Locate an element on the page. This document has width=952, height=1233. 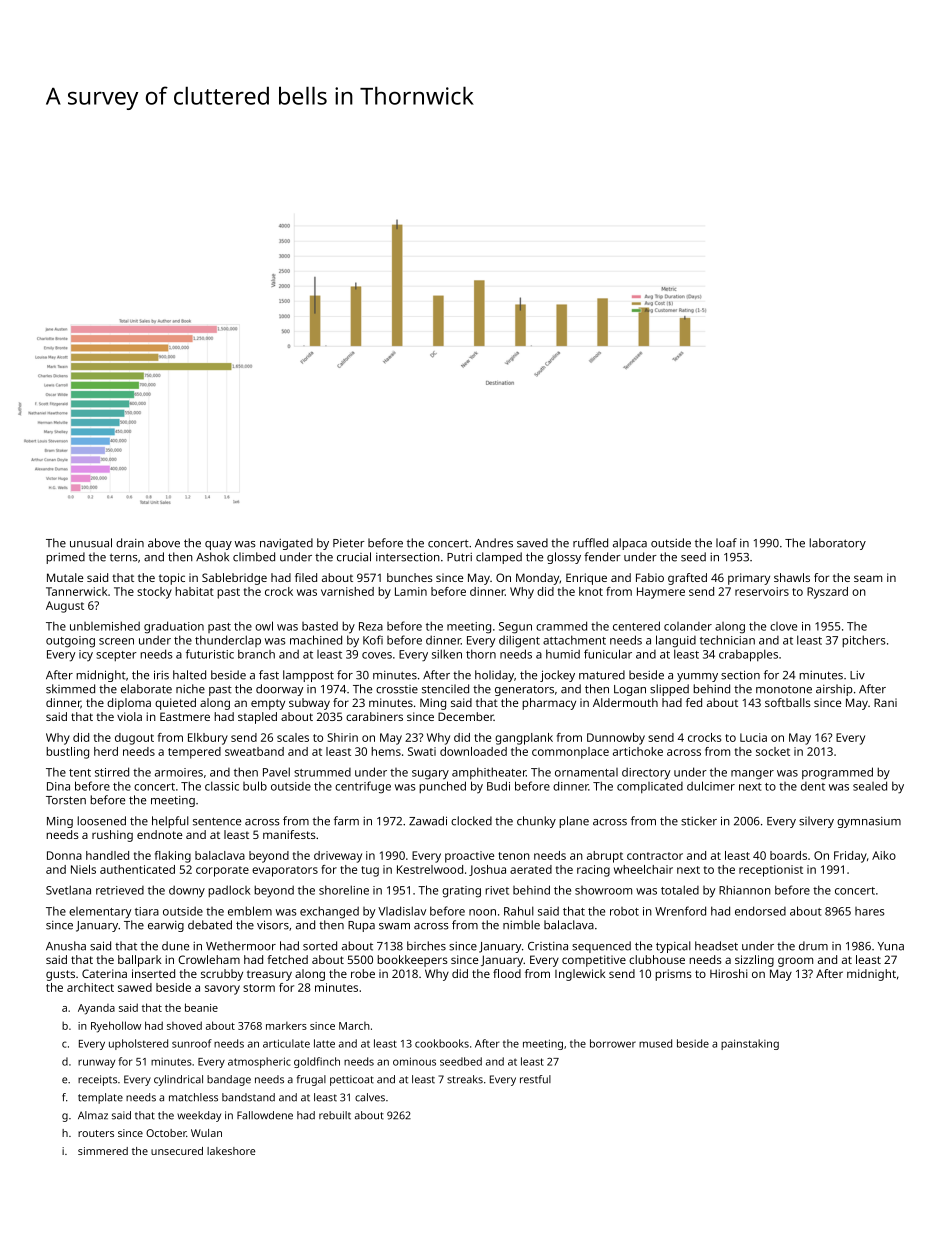
template is located at coordinates (100, 1098).
